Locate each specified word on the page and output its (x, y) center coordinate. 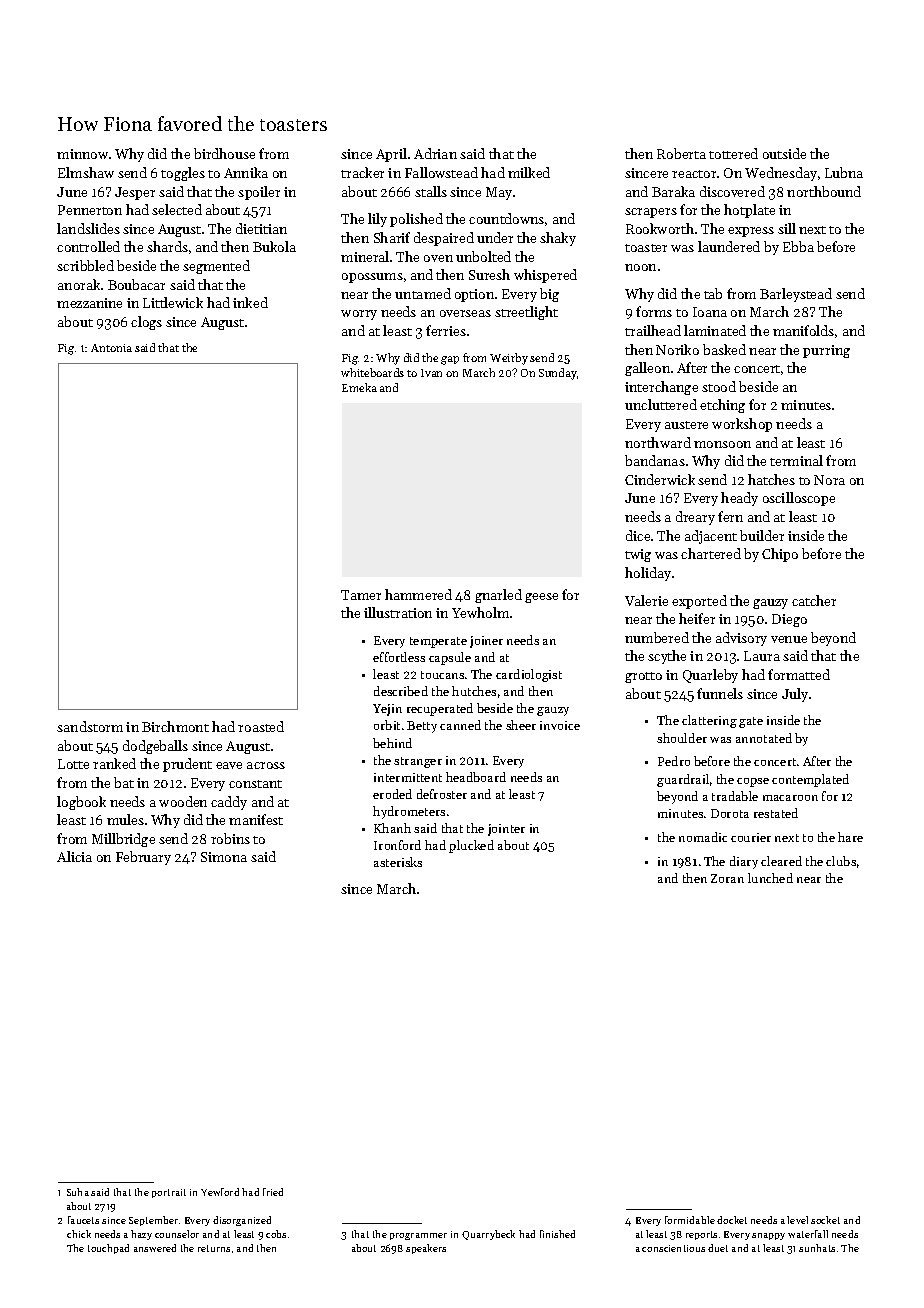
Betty (422, 727)
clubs (841, 861)
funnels (720, 693)
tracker (362, 172)
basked (724, 349)
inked (250, 302)
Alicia (74, 856)
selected (177, 209)
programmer (418, 1236)
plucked (471, 846)
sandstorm (90, 726)
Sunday (558, 374)
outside (784, 153)
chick (79, 1234)
